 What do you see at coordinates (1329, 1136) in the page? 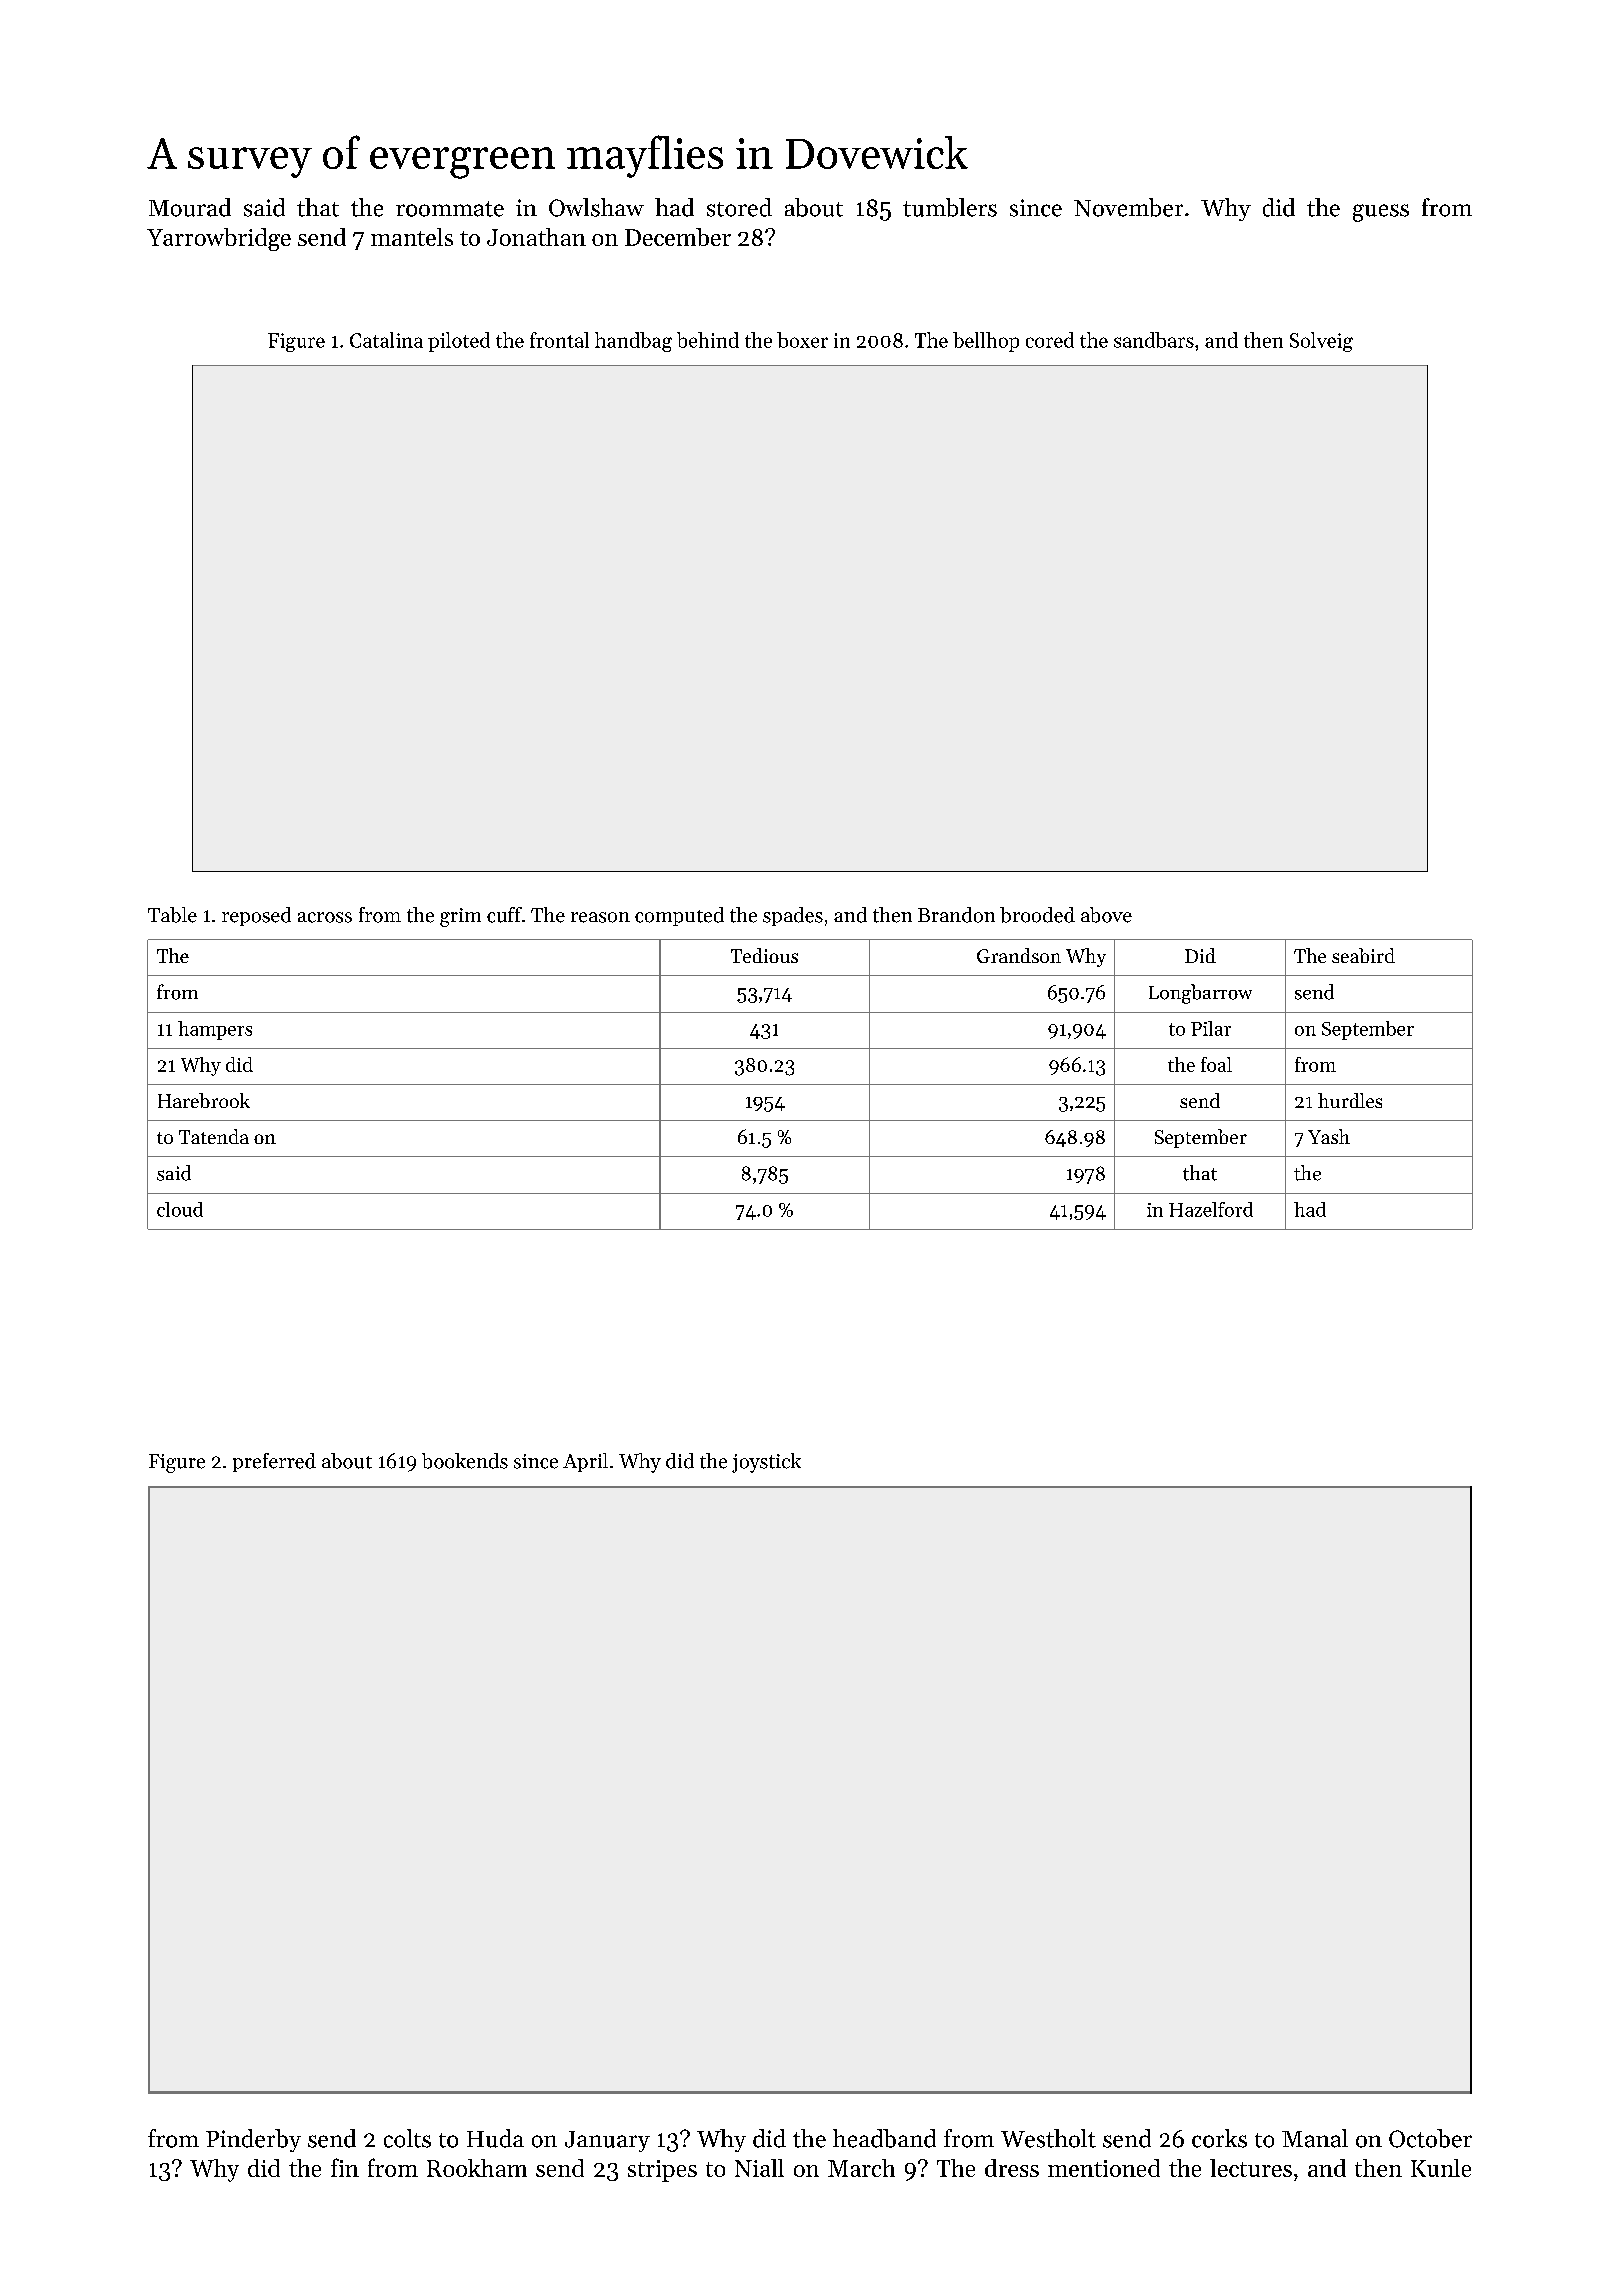
I see `Yash` at bounding box center [1329, 1136].
